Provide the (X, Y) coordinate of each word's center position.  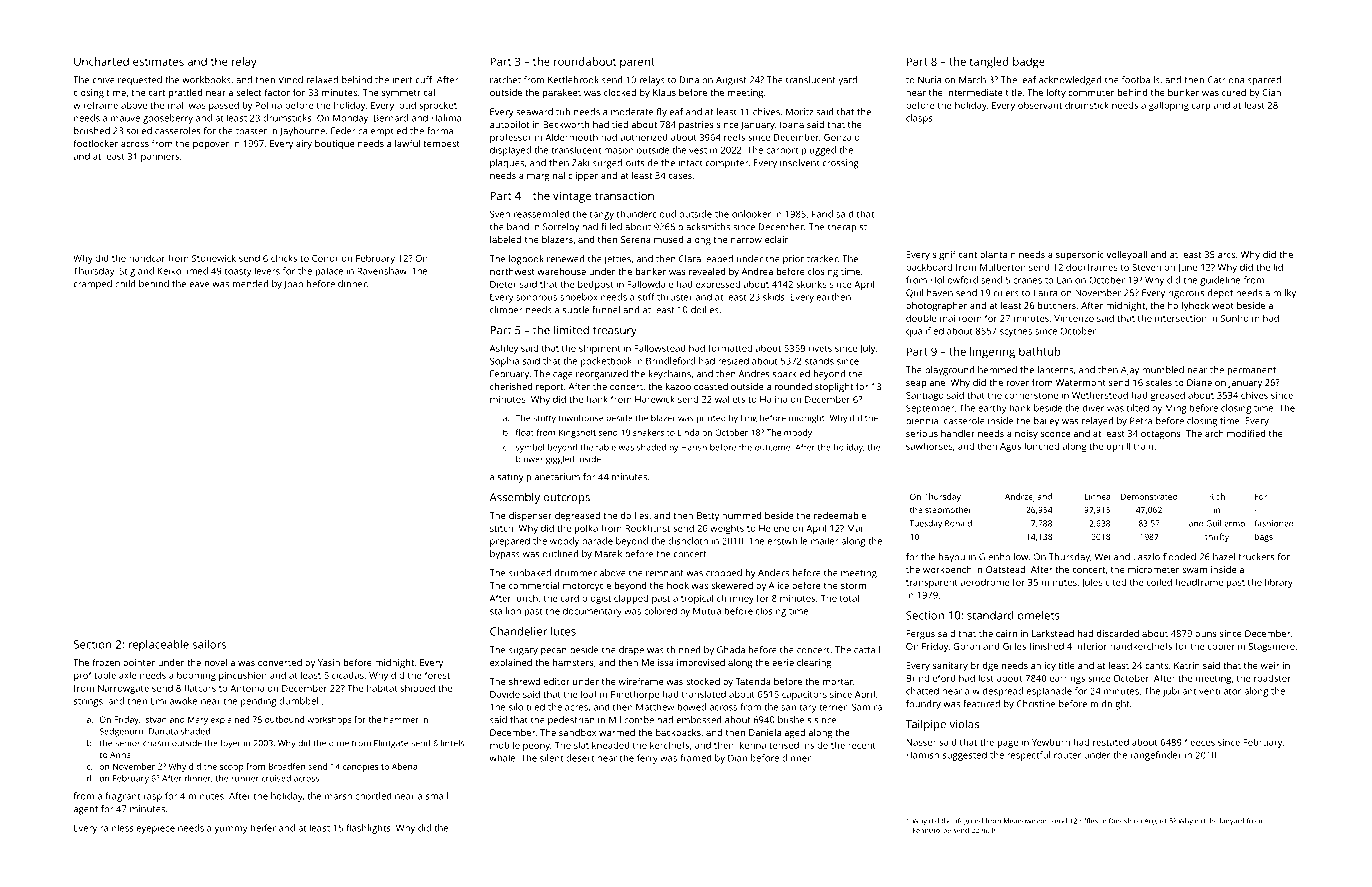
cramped (93, 285)
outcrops (567, 499)
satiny (511, 478)
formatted (730, 348)
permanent (1252, 371)
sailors (209, 644)
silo (516, 707)
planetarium (553, 478)
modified (1246, 433)
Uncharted (101, 61)
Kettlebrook (573, 80)
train (1143, 446)
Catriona (1226, 80)
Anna (120, 755)
